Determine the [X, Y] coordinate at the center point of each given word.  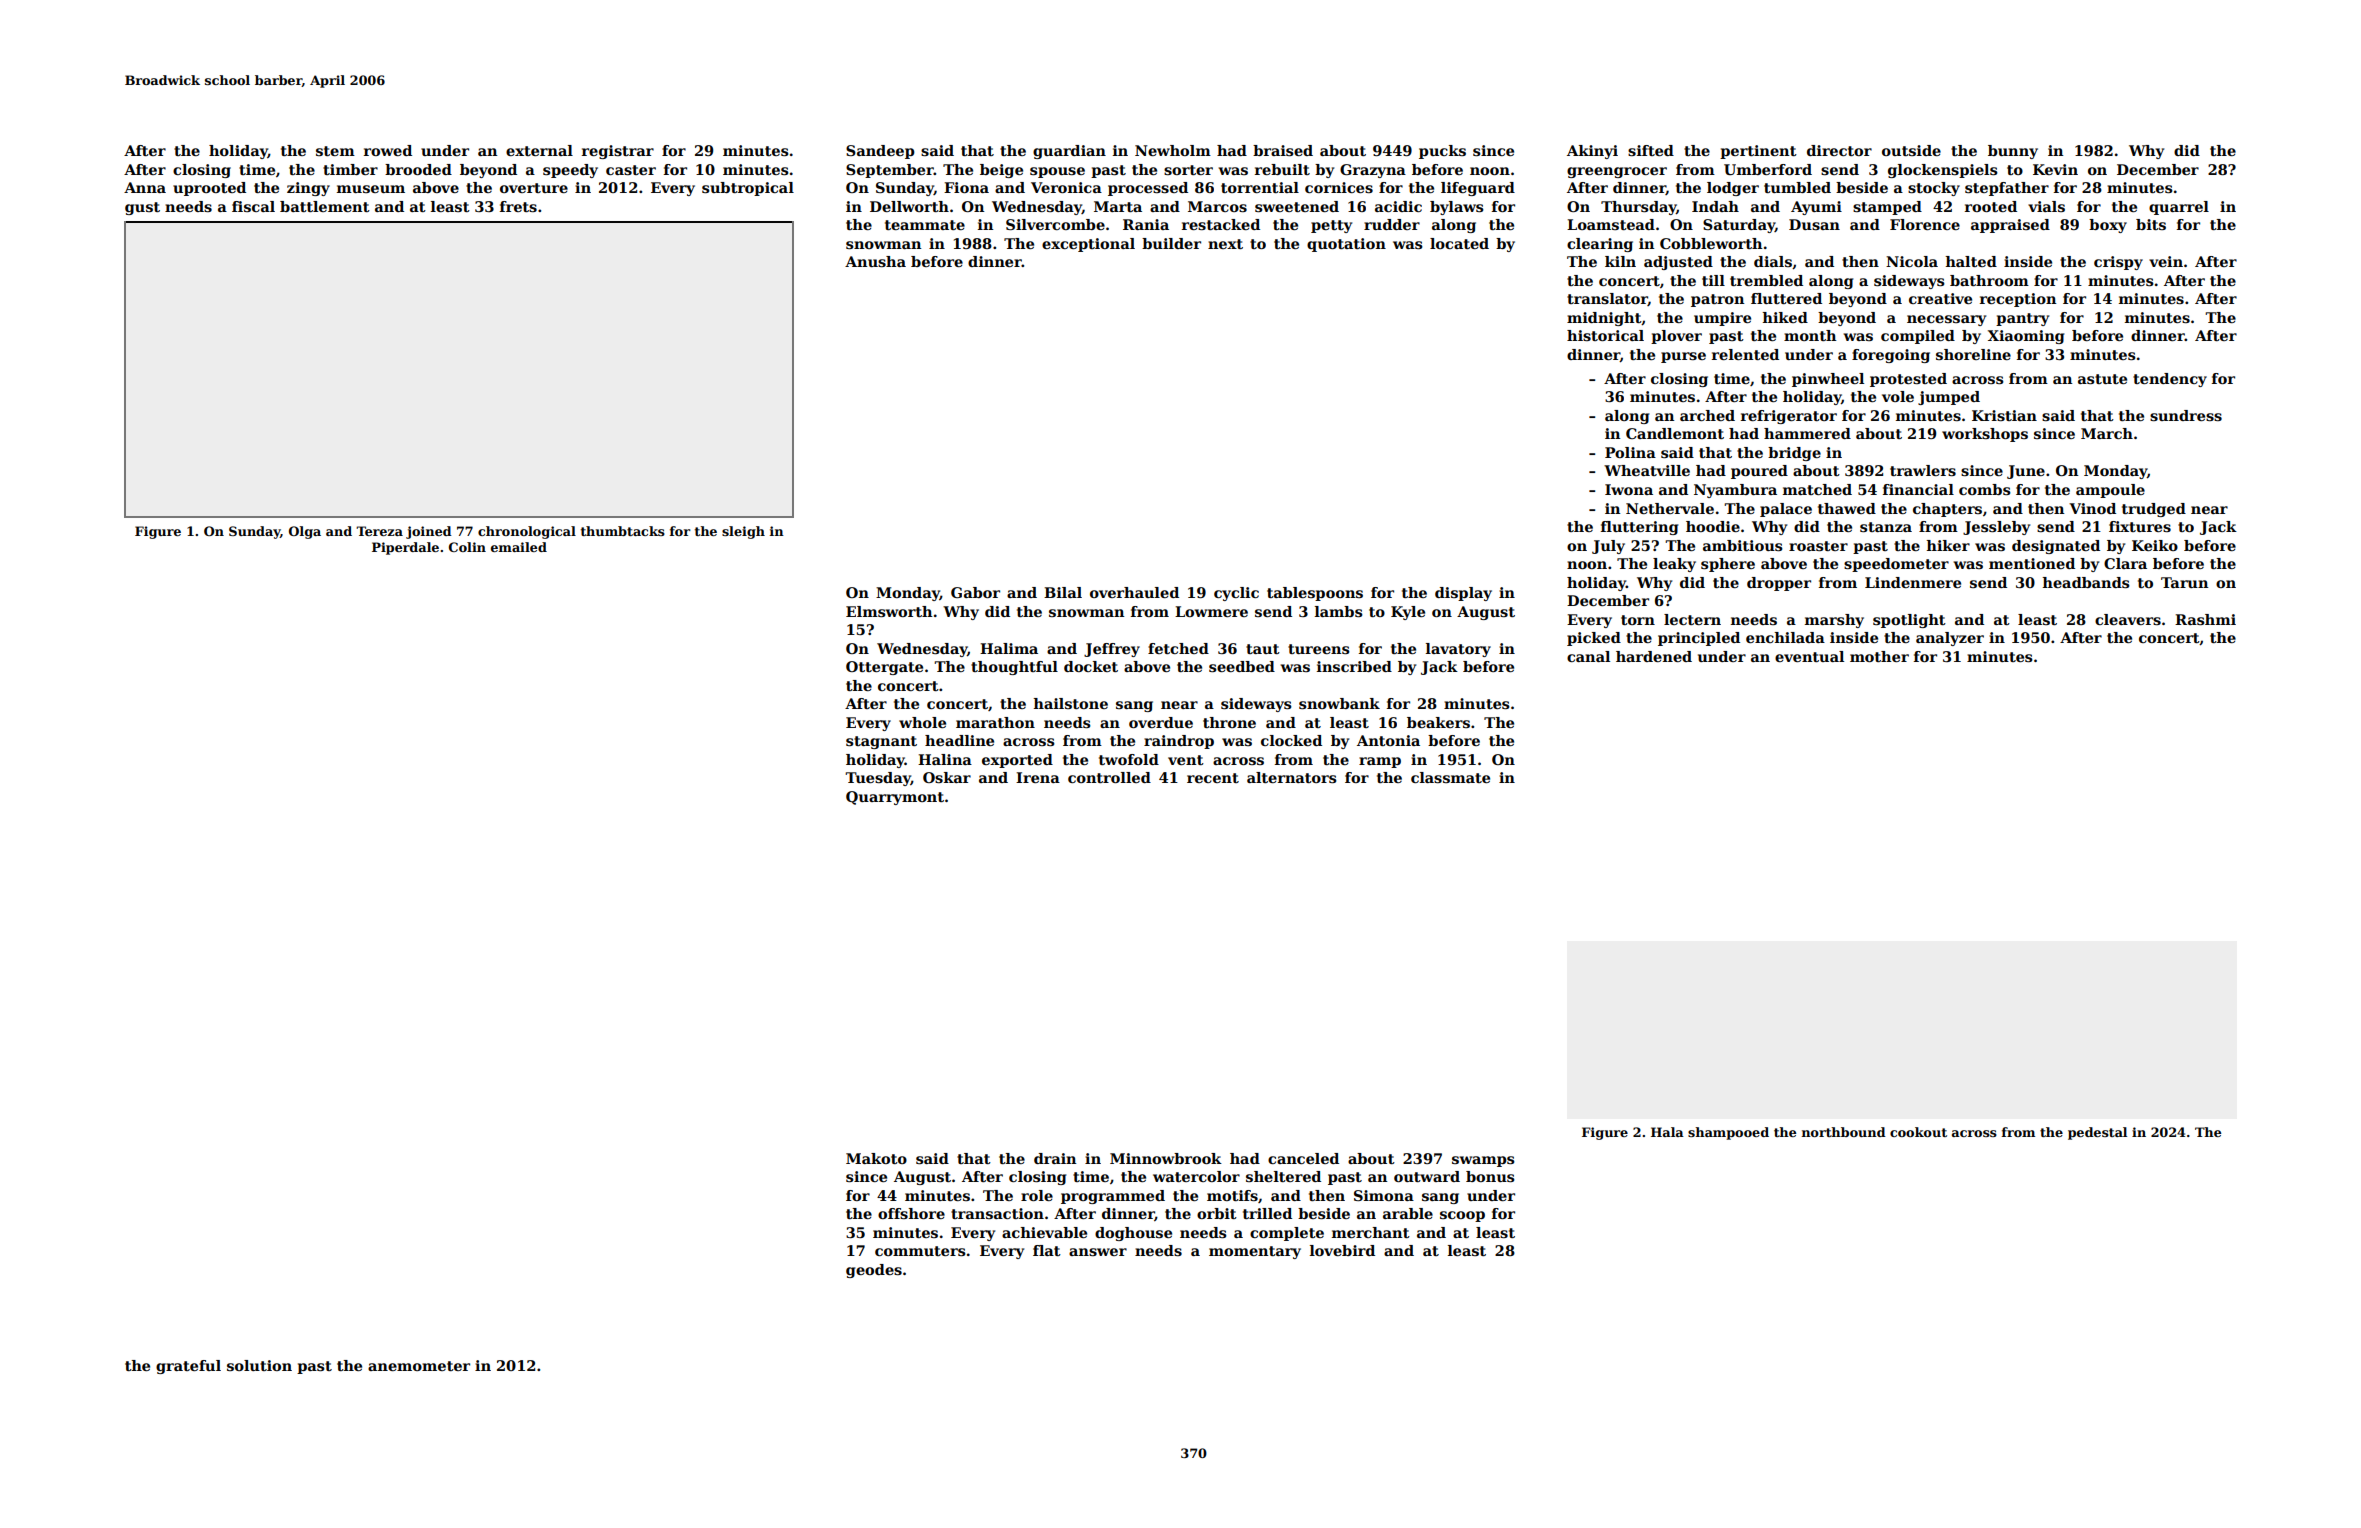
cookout [1918, 1132]
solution [259, 1365]
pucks [1442, 152]
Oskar [947, 777]
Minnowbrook [1166, 1158]
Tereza [379, 531]
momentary [1255, 1252]
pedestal [2097, 1133]
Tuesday [878, 779]
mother [1879, 656]
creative [1940, 298]
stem [335, 151]
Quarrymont [895, 798]
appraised [2010, 226]
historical [1605, 335]
